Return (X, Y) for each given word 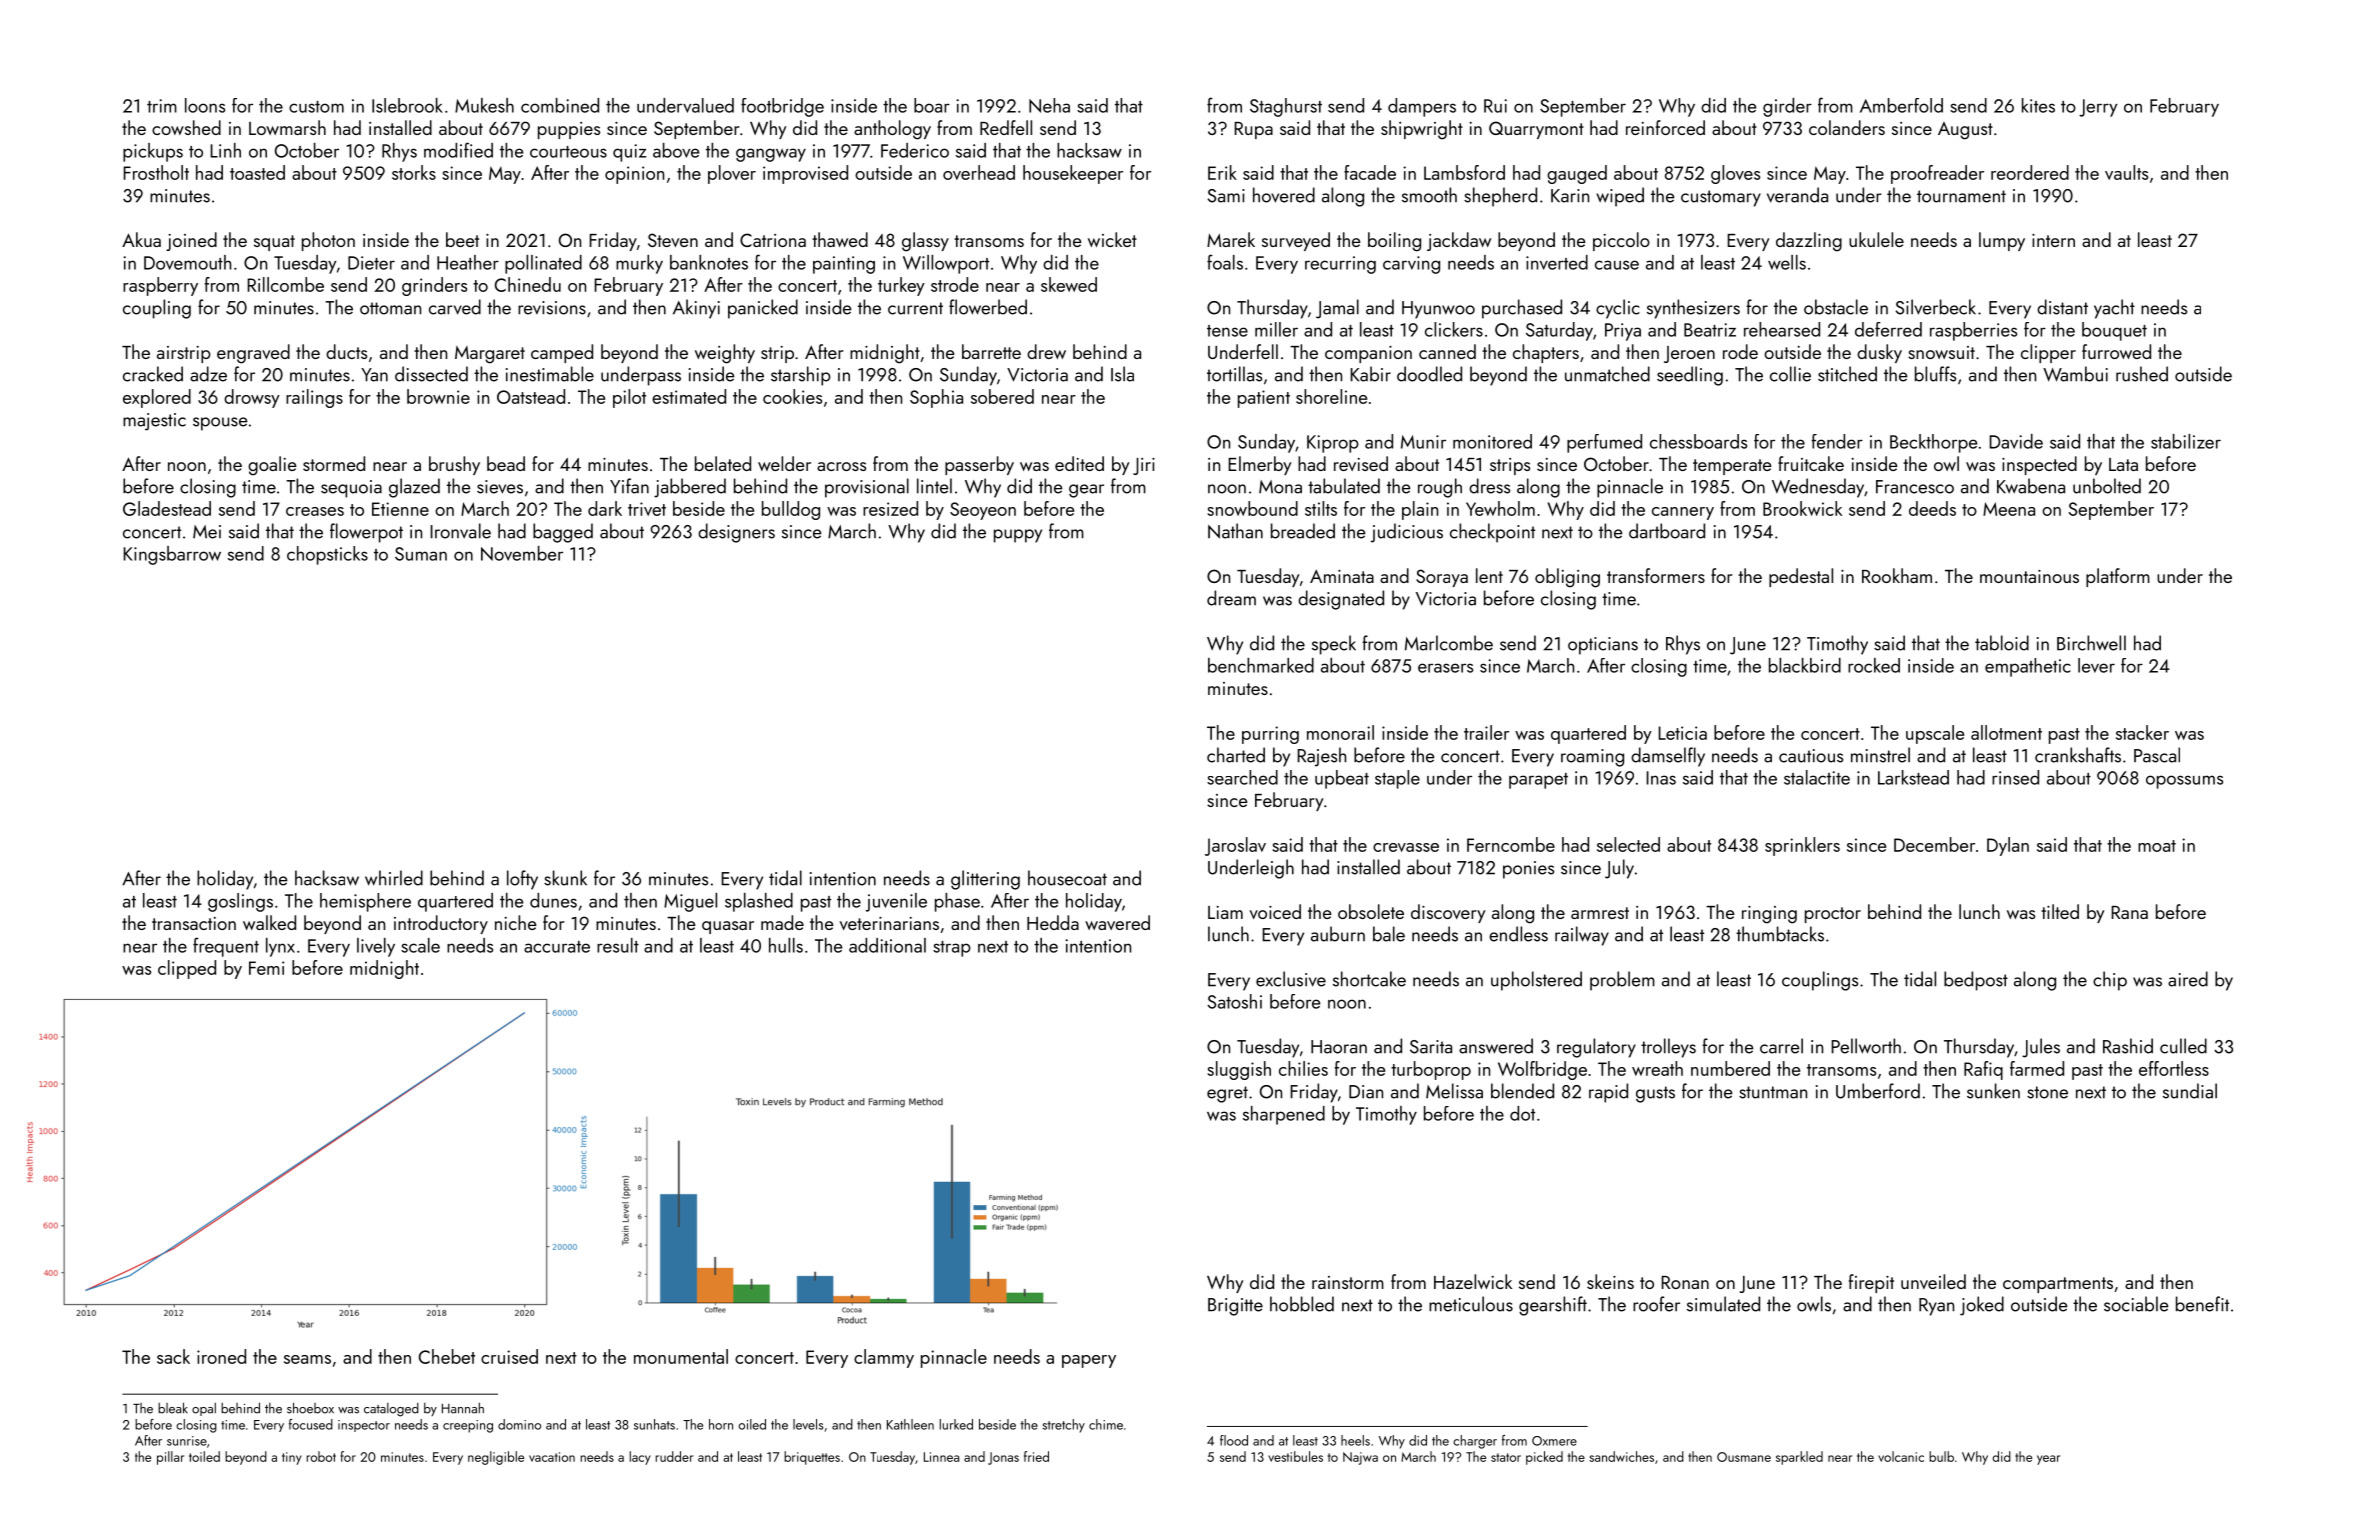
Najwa (1360, 1458)
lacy (640, 1458)
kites (2038, 105)
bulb (1941, 1456)
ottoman (390, 308)
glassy (925, 242)
